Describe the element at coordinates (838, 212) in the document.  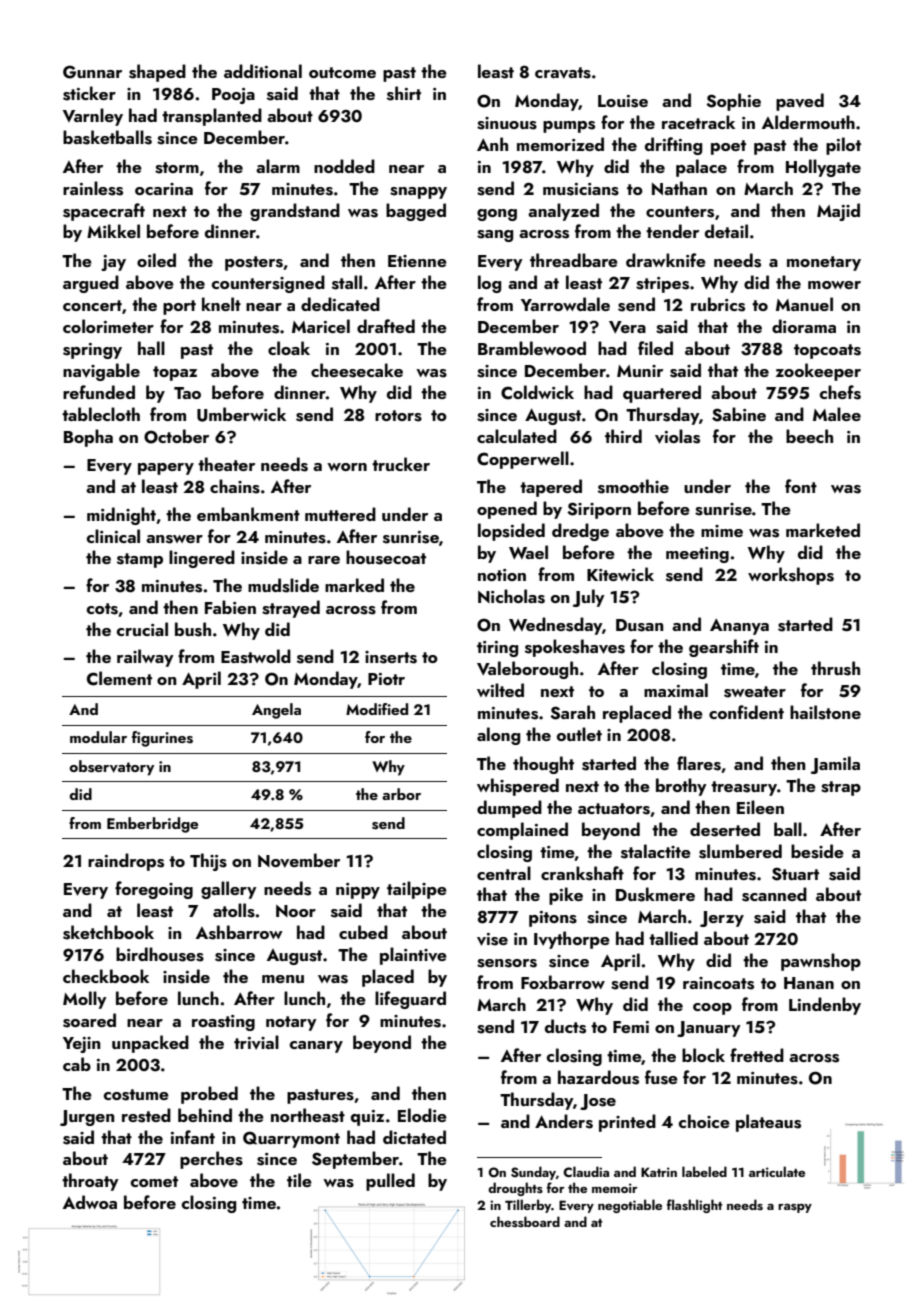
I see `Majid` at that location.
